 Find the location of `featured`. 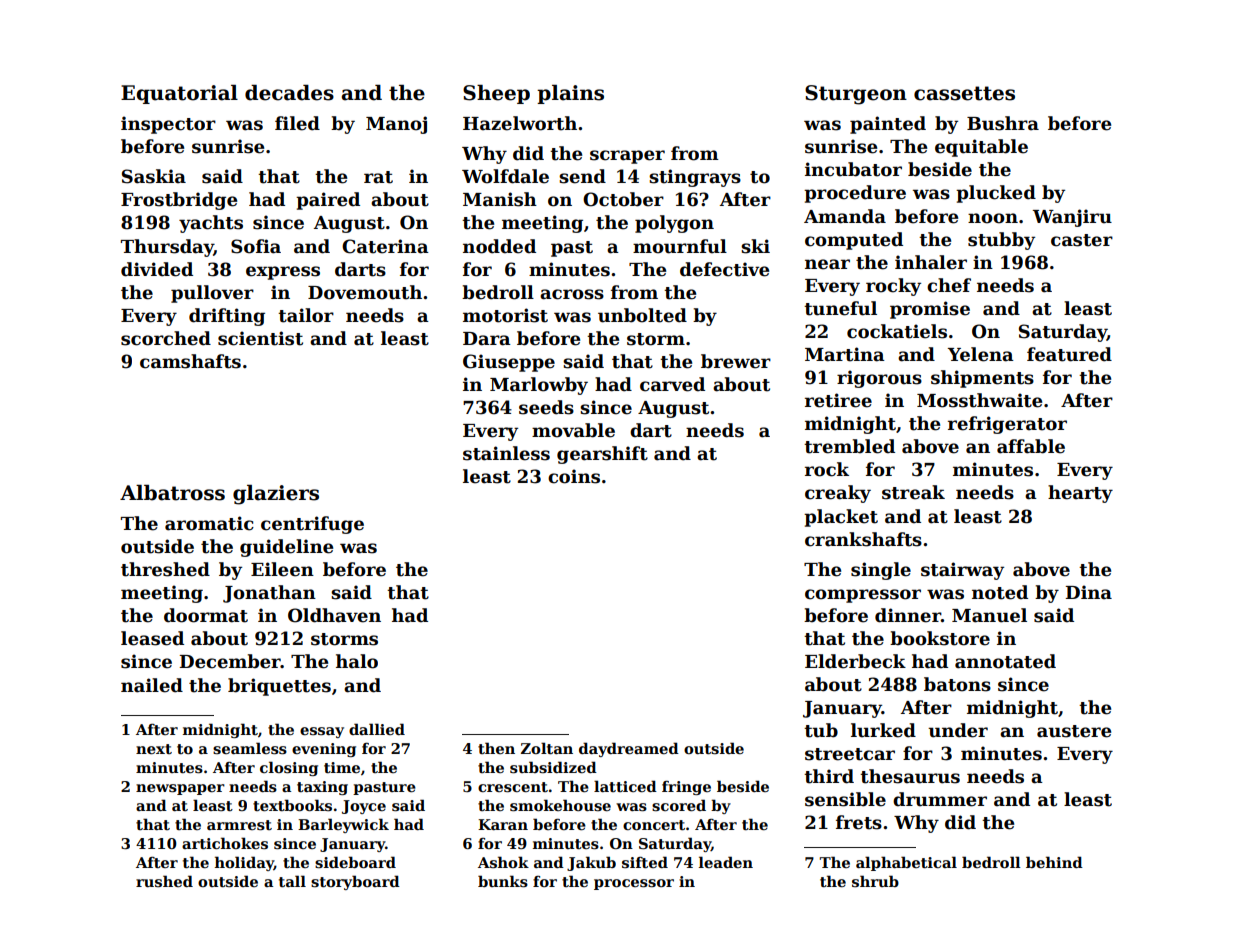

featured is located at coordinates (1069, 354).
